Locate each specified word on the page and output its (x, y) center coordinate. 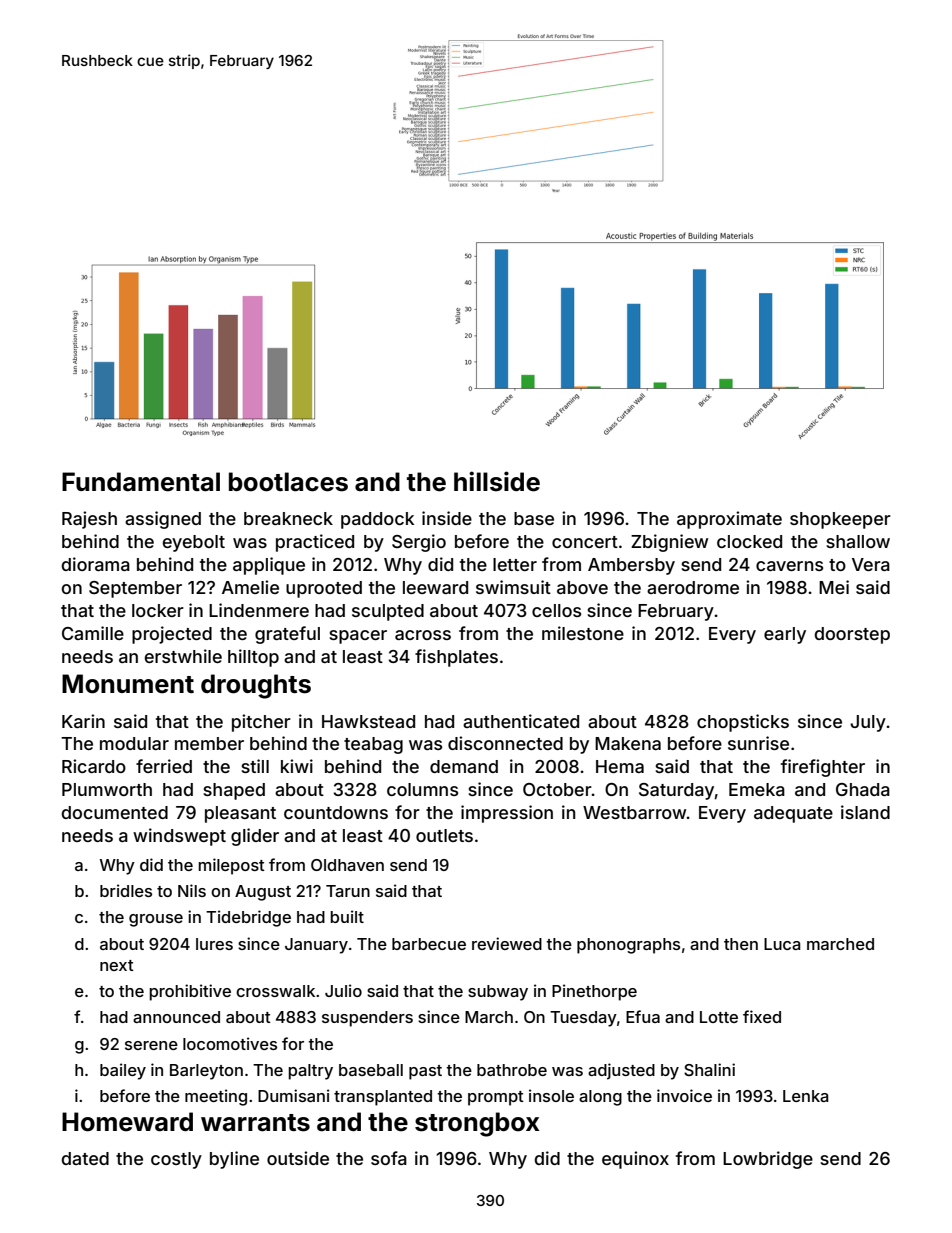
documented (115, 812)
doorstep (852, 635)
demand (464, 766)
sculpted (388, 612)
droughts (256, 686)
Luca (782, 944)
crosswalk (275, 991)
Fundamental (141, 482)
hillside (497, 481)
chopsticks (743, 723)
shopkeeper (840, 520)
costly (176, 1160)
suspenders (367, 1019)
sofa (389, 1158)
